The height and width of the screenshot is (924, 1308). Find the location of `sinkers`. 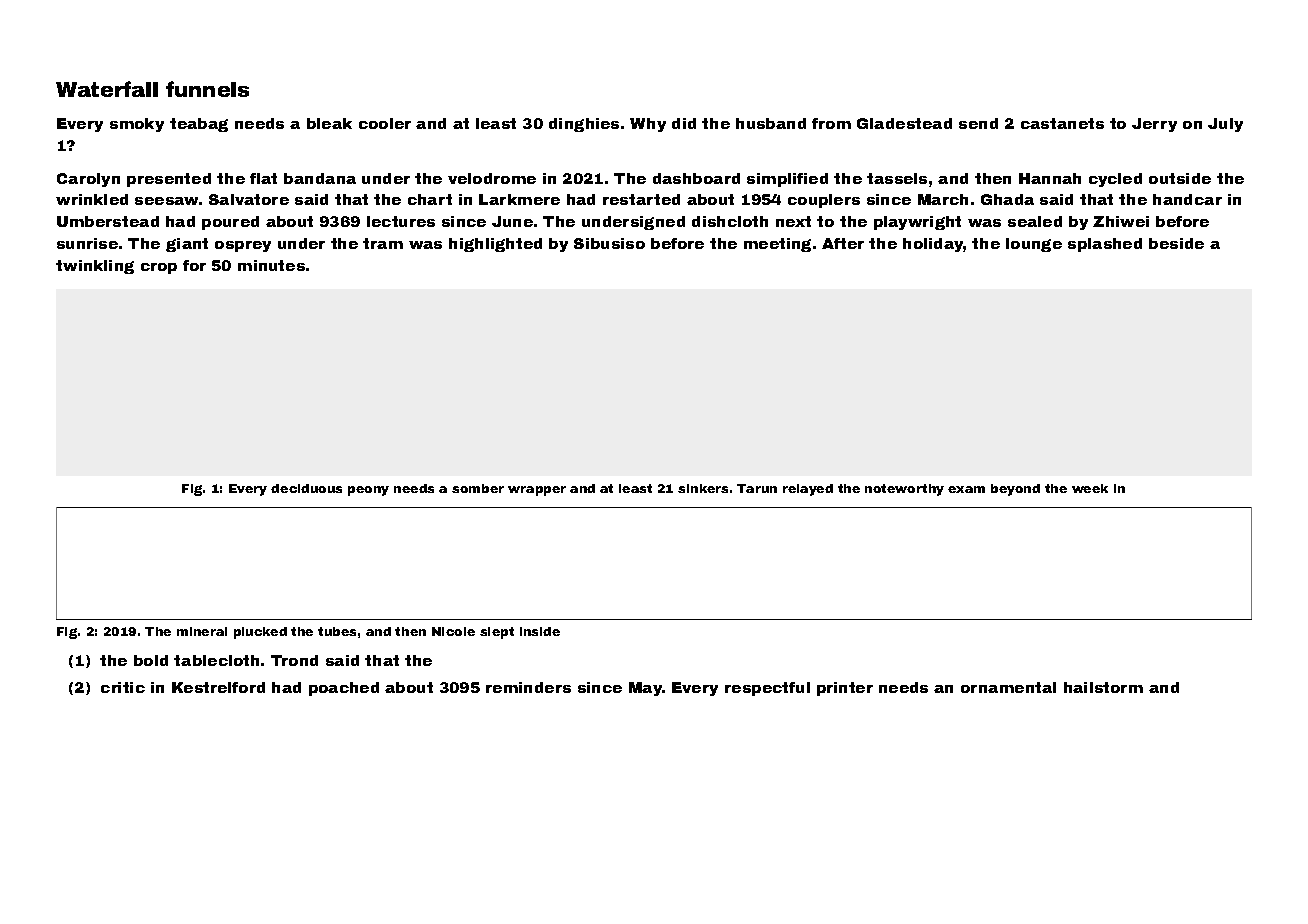

sinkers is located at coordinates (703, 488).
